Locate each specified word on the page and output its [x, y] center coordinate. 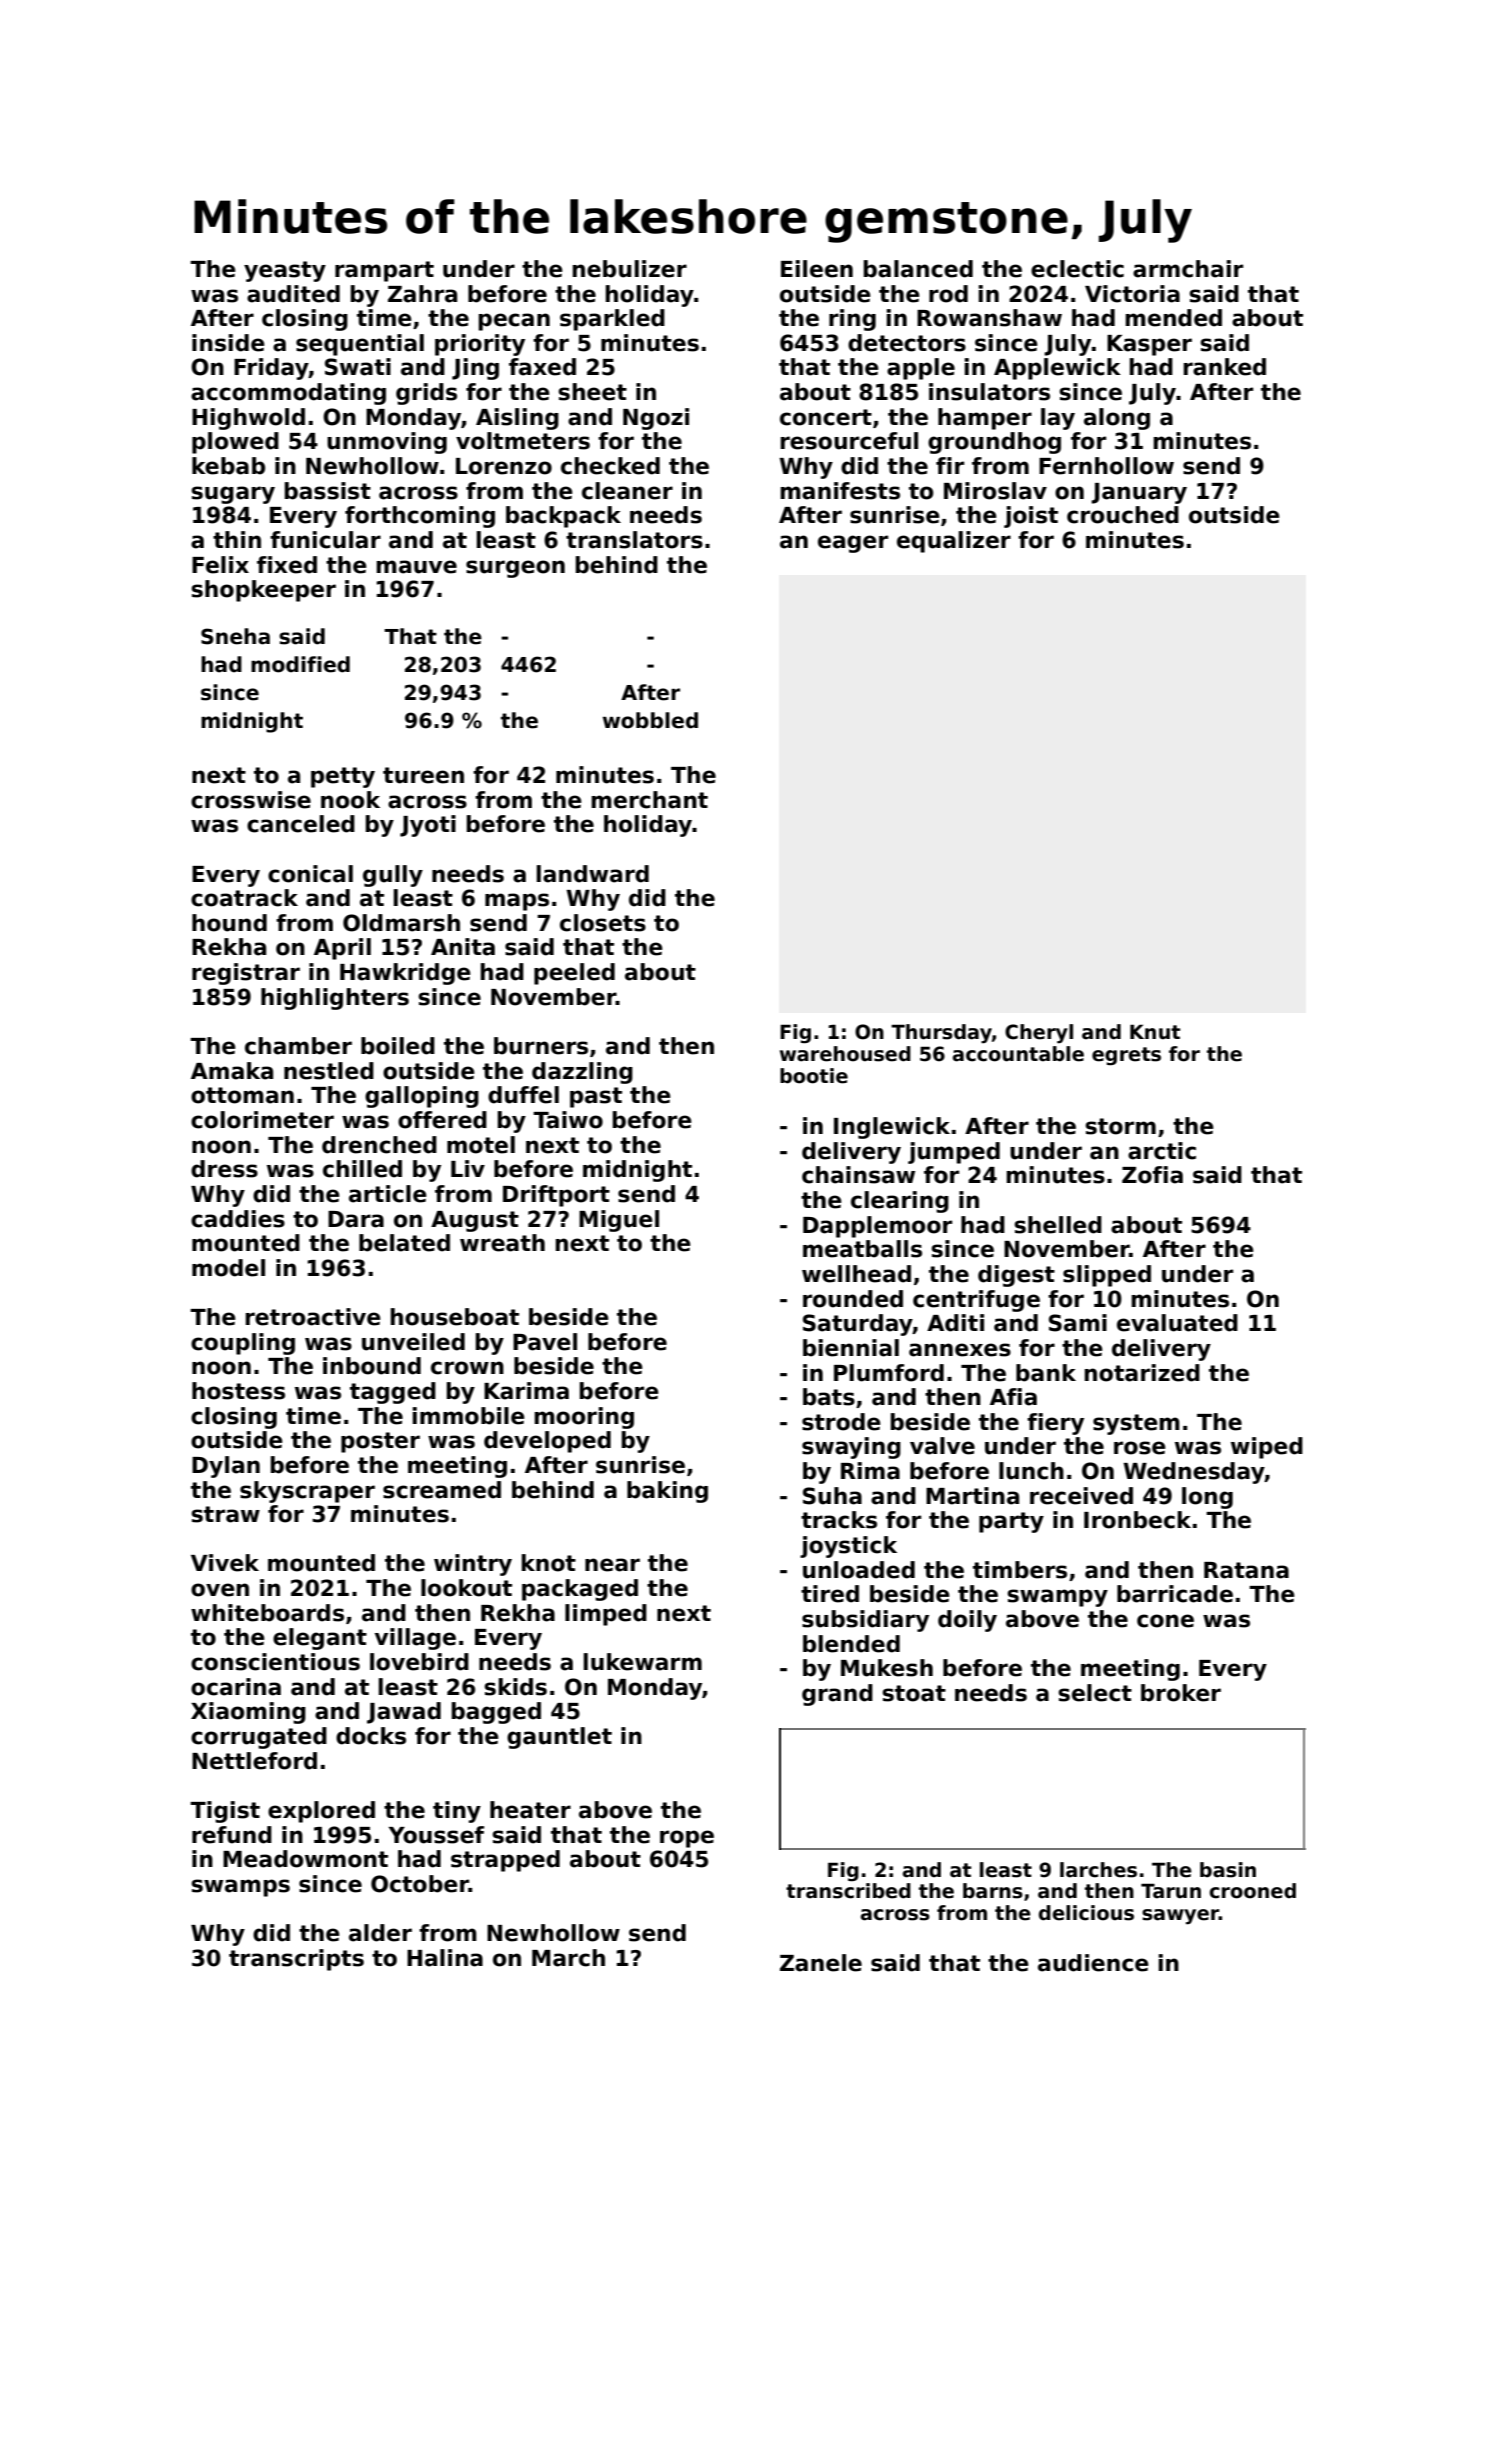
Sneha [235, 636]
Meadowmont [305, 1859]
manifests [840, 491]
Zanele [821, 1963]
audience [1093, 1963]
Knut [1155, 1032]
